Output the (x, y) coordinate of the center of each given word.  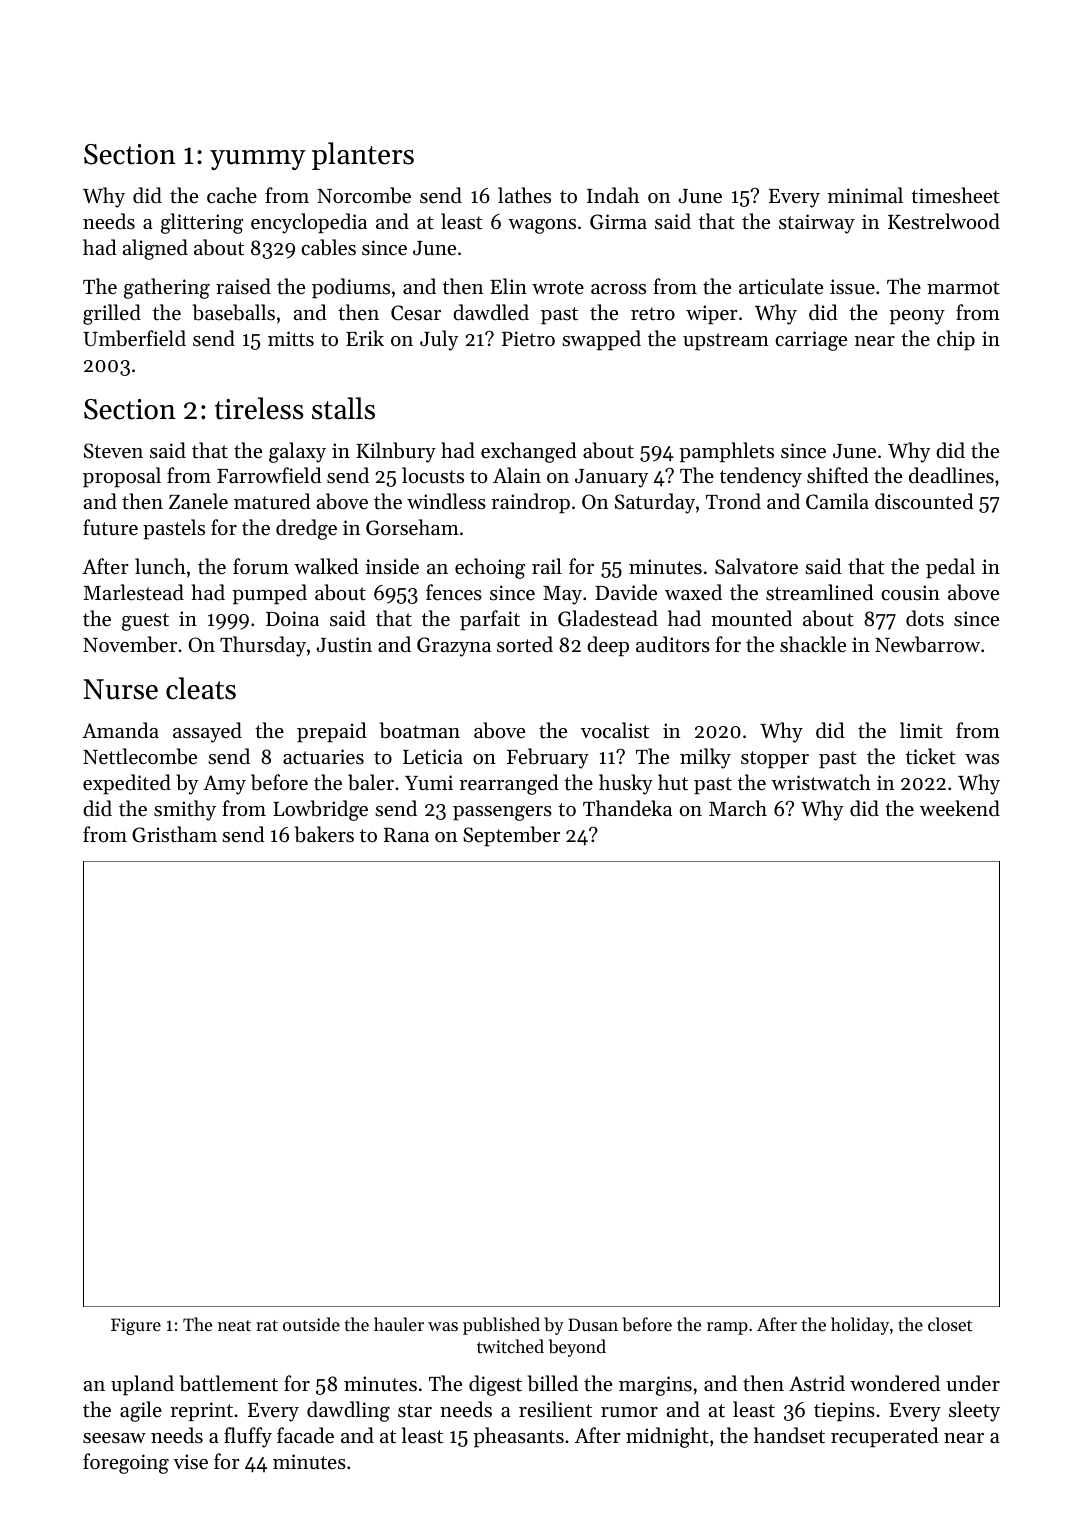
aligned (155, 249)
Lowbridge (320, 810)
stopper (775, 760)
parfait (490, 620)
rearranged (509, 784)
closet (950, 1324)
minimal (865, 195)
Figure (136, 1326)
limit (921, 730)
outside (311, 1324)
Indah (613, 195)
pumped (269, 594)
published (501, 1326)
